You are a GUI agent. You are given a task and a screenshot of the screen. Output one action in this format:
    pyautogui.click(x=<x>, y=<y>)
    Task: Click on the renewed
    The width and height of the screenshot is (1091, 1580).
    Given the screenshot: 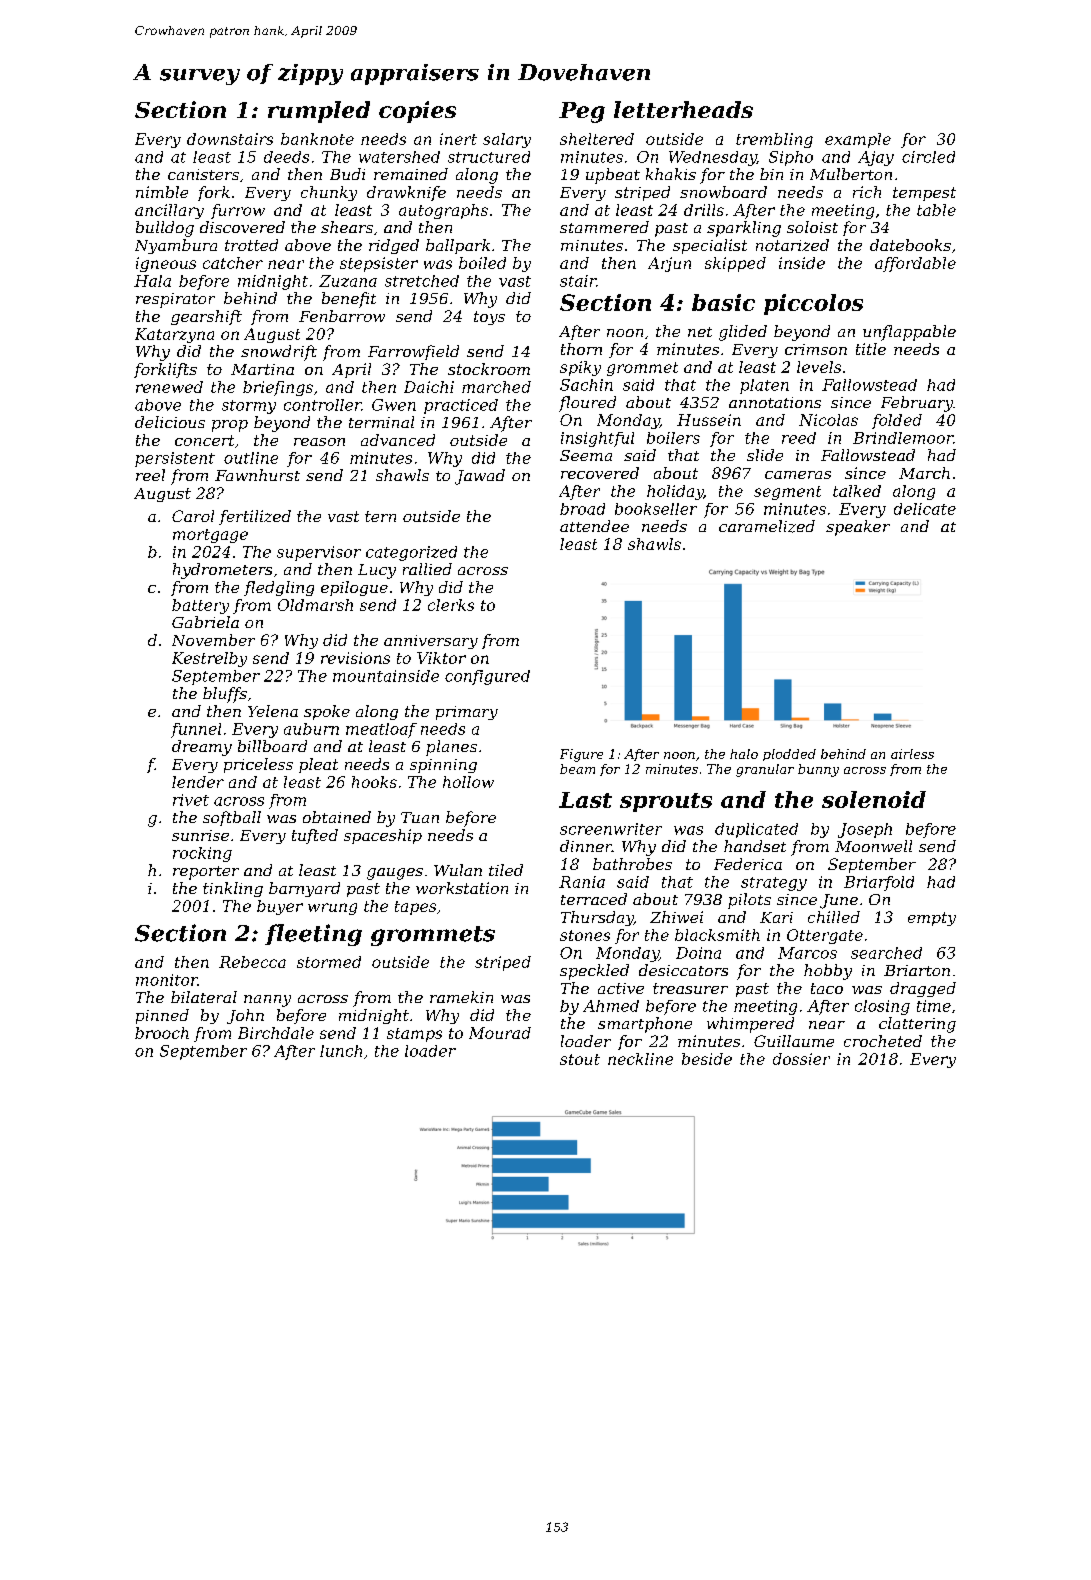 What is the action you would take?
    pyautogui.click(x=169, y=387)
